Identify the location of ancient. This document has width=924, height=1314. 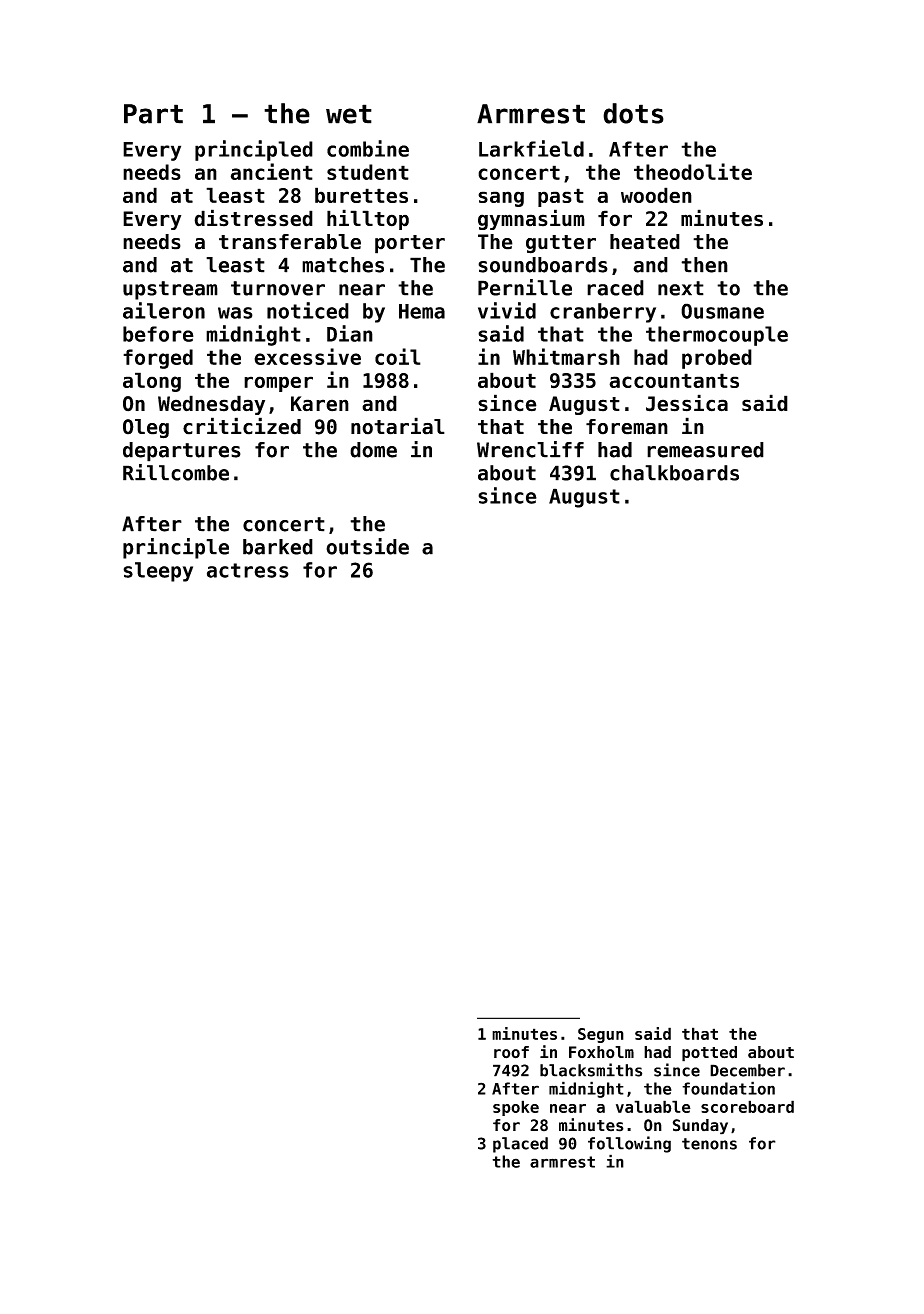
(272, 171).
